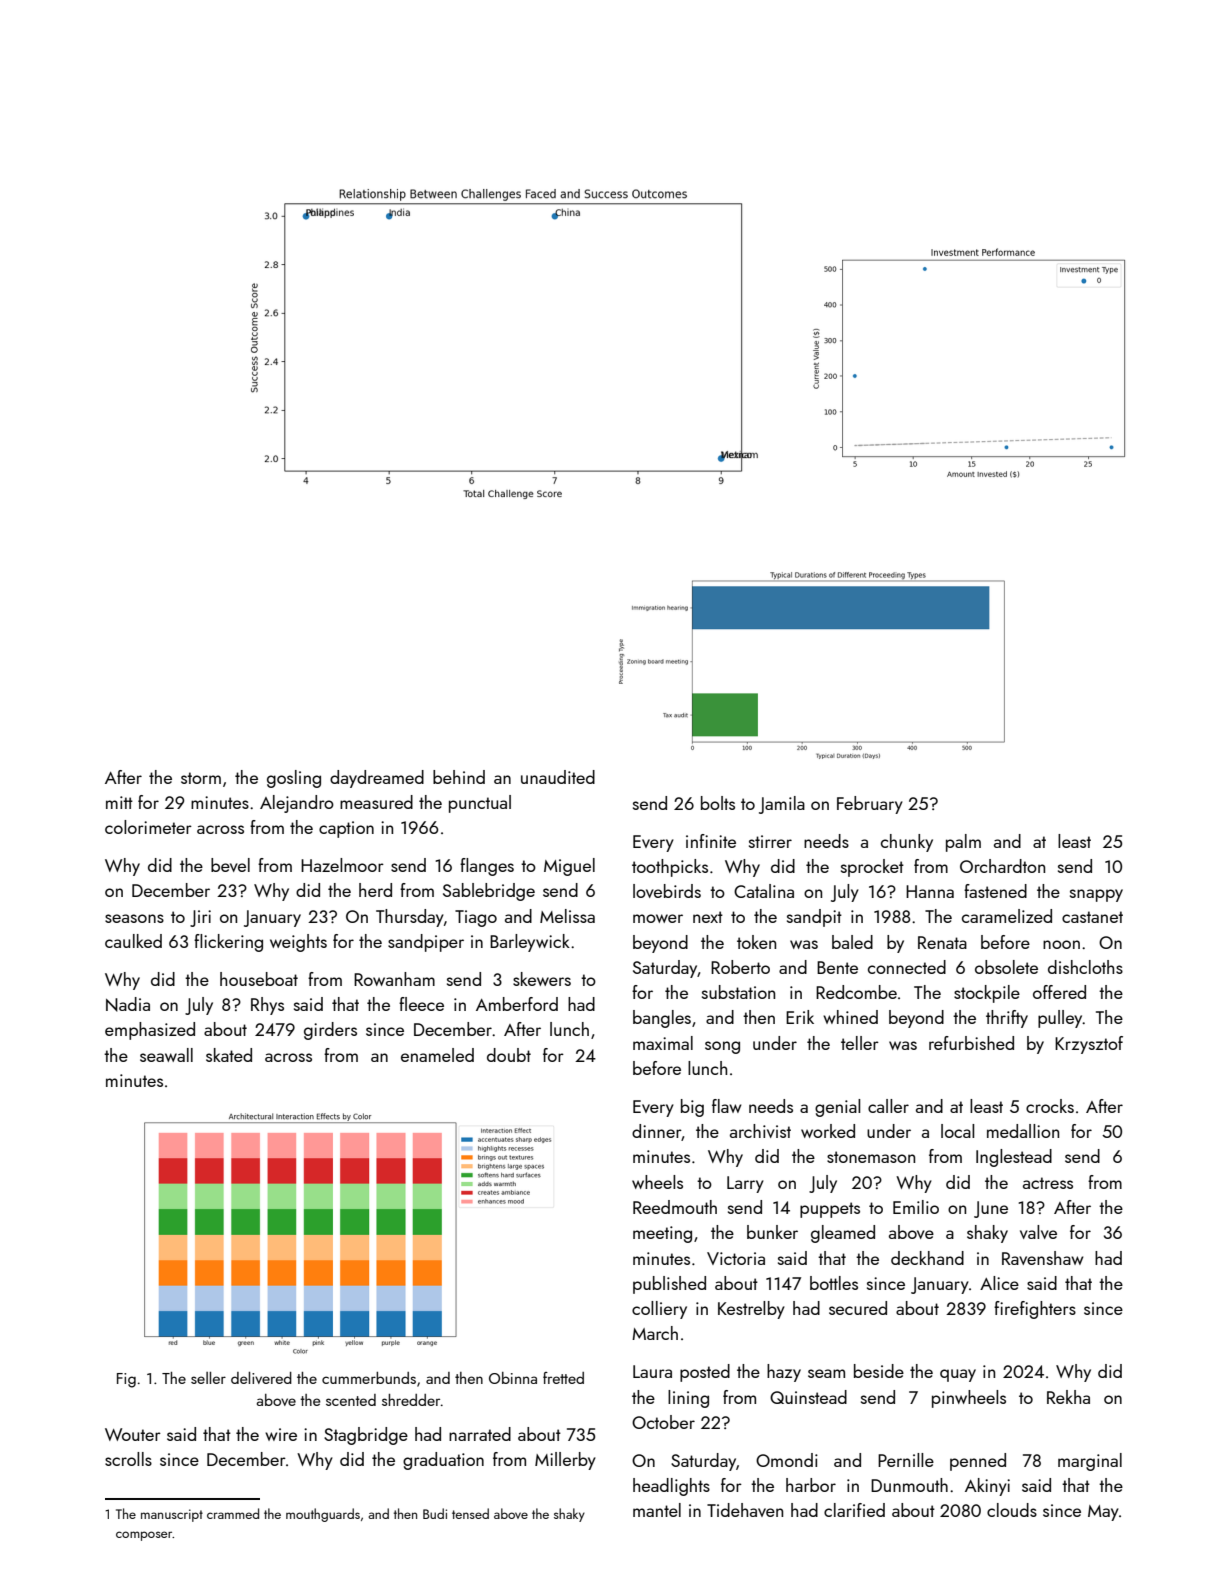  I want to click on marginal, so click(1090, 1462).
